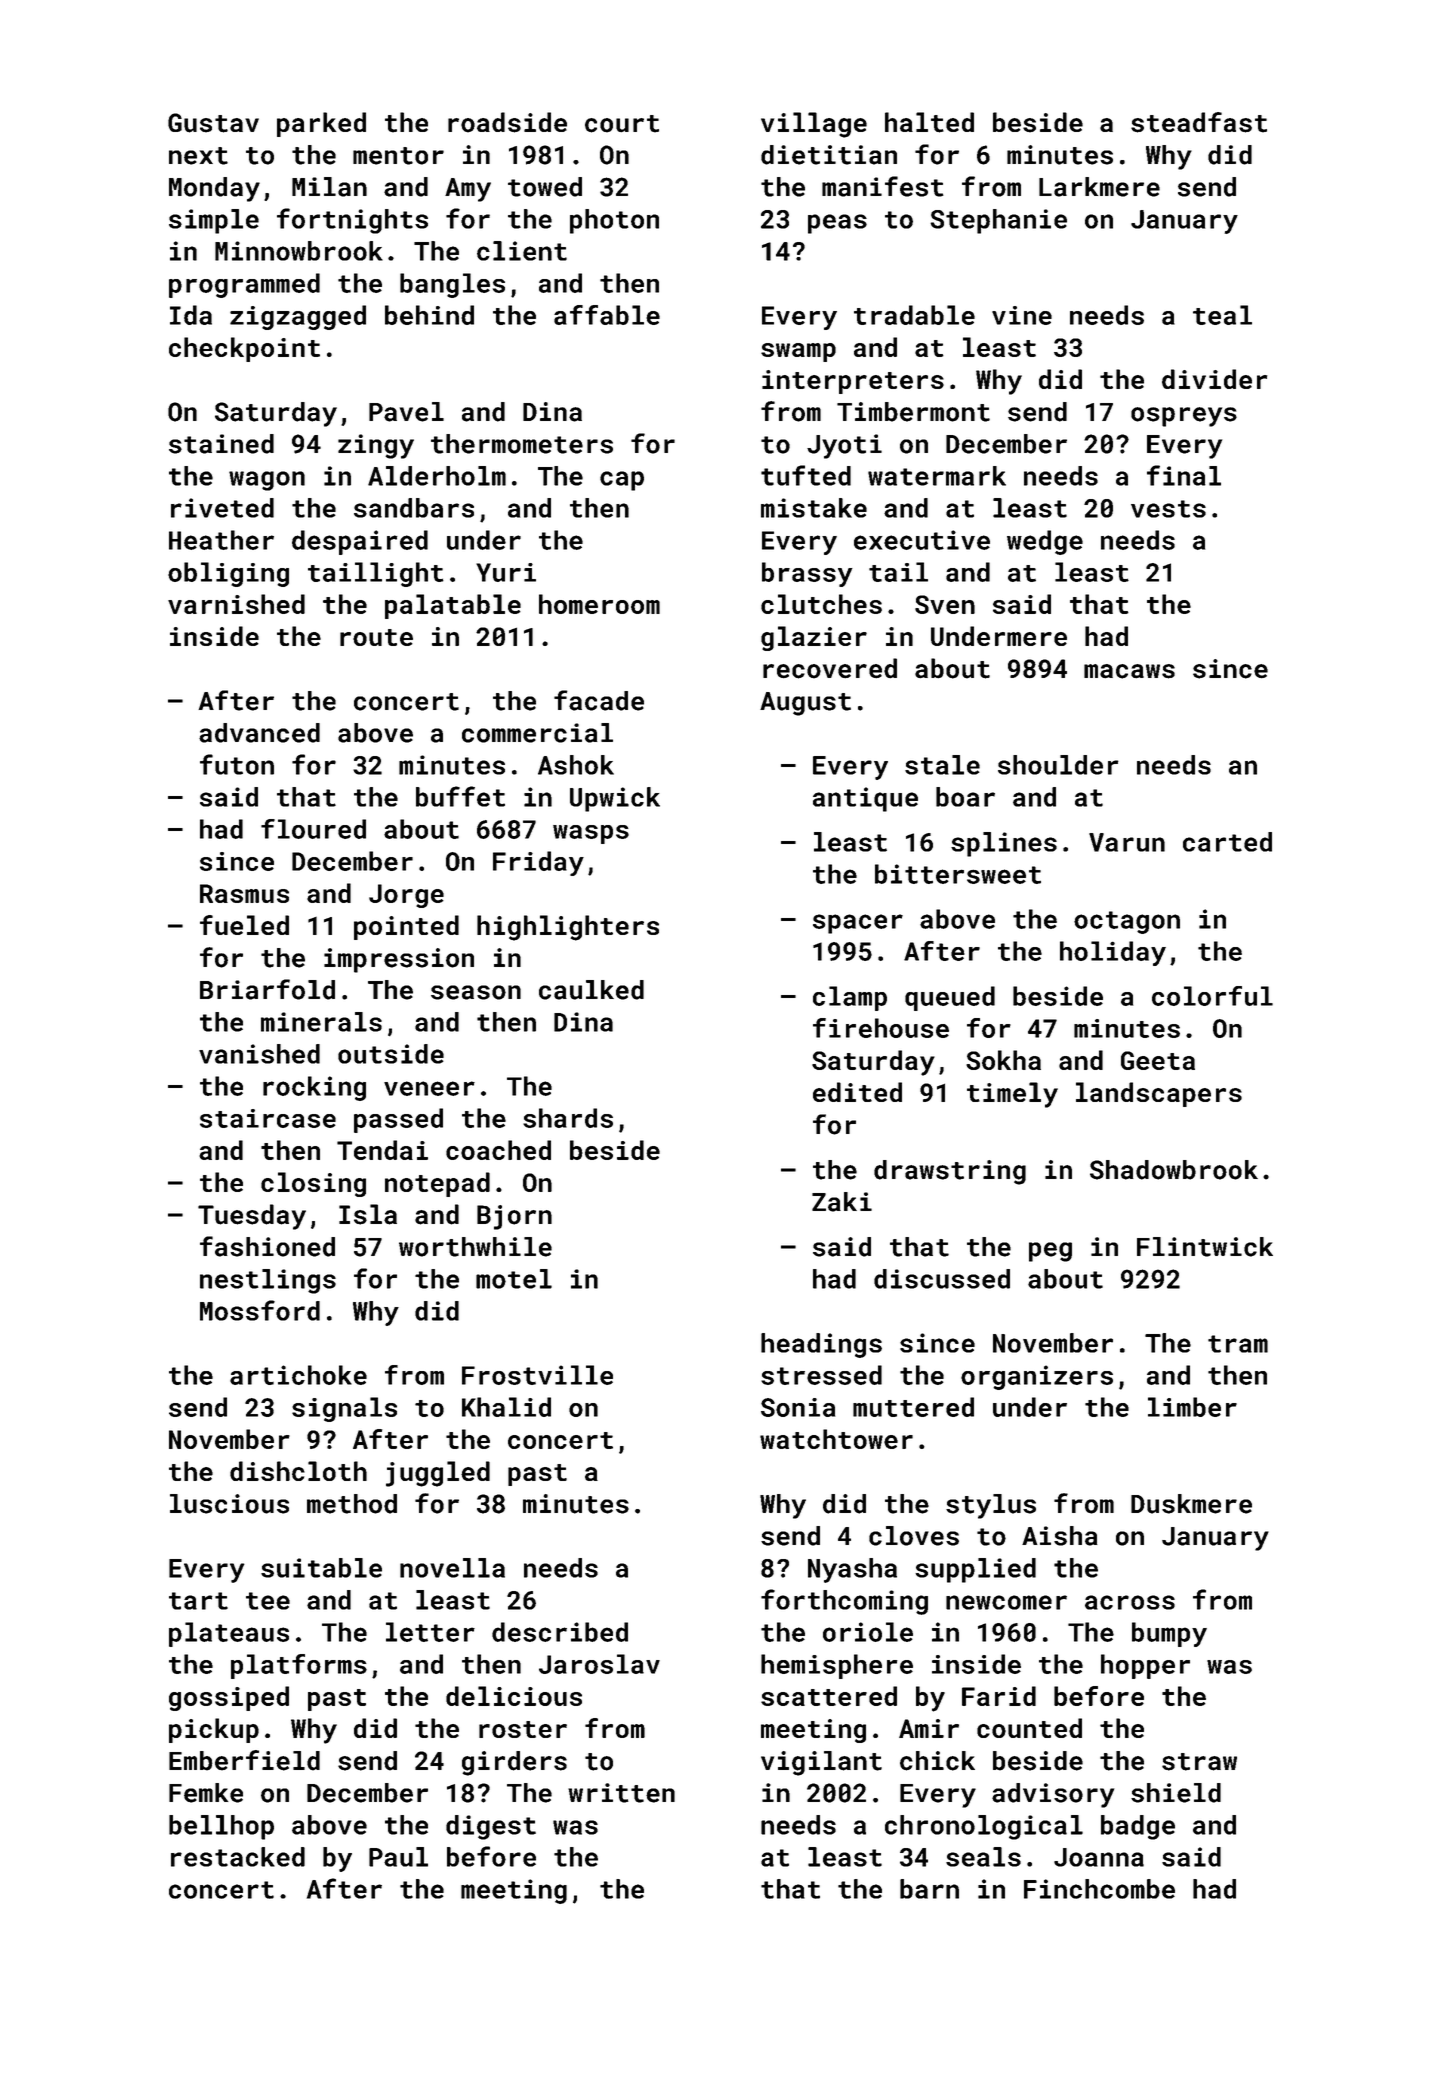 This page has width=1450, height=2100. I want to click on platforms, so click(299, 1666).
